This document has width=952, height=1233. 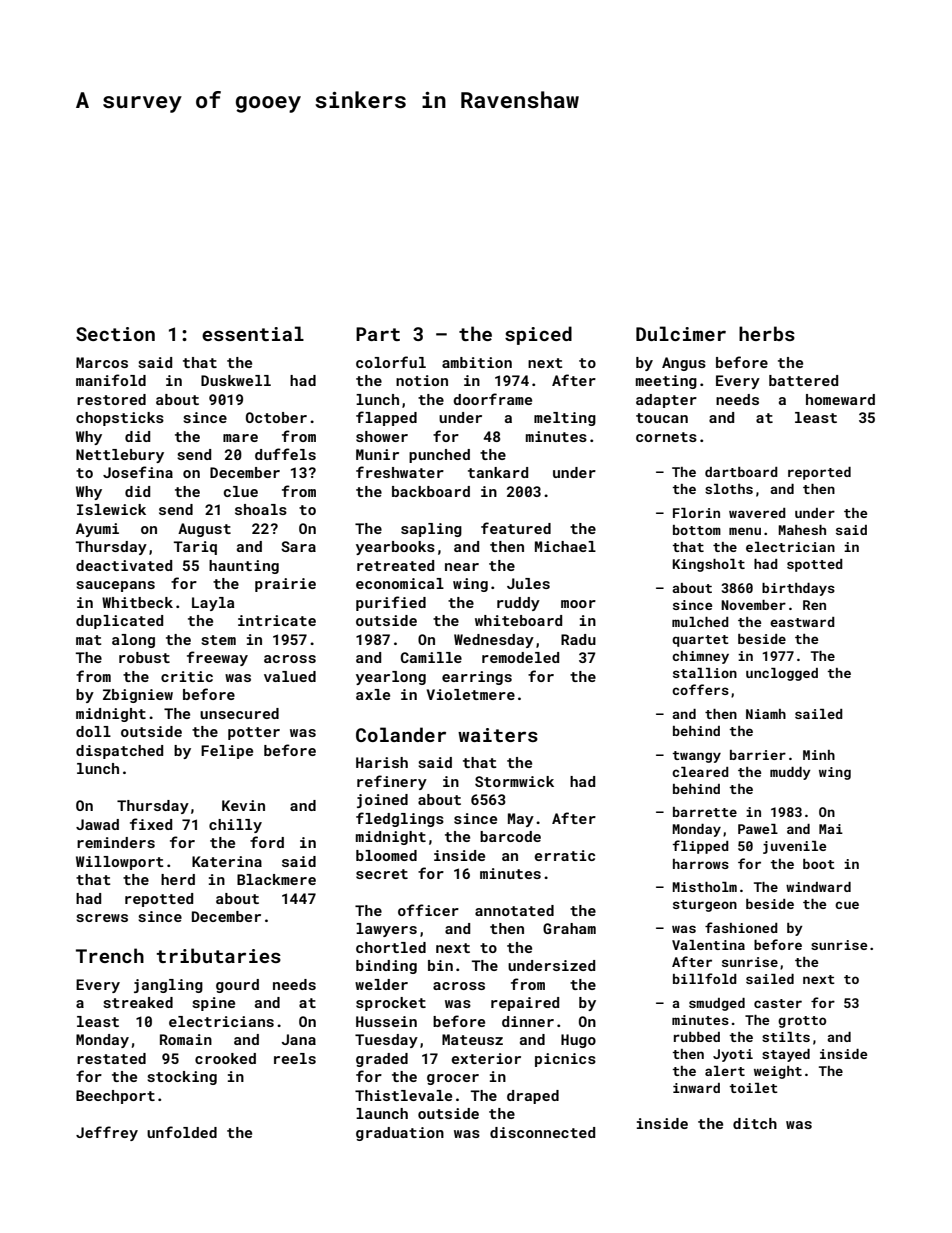 What do you see at coordinates (755, 1123) in the document?
I see `ditch` at bounding box center [755, 1123].
